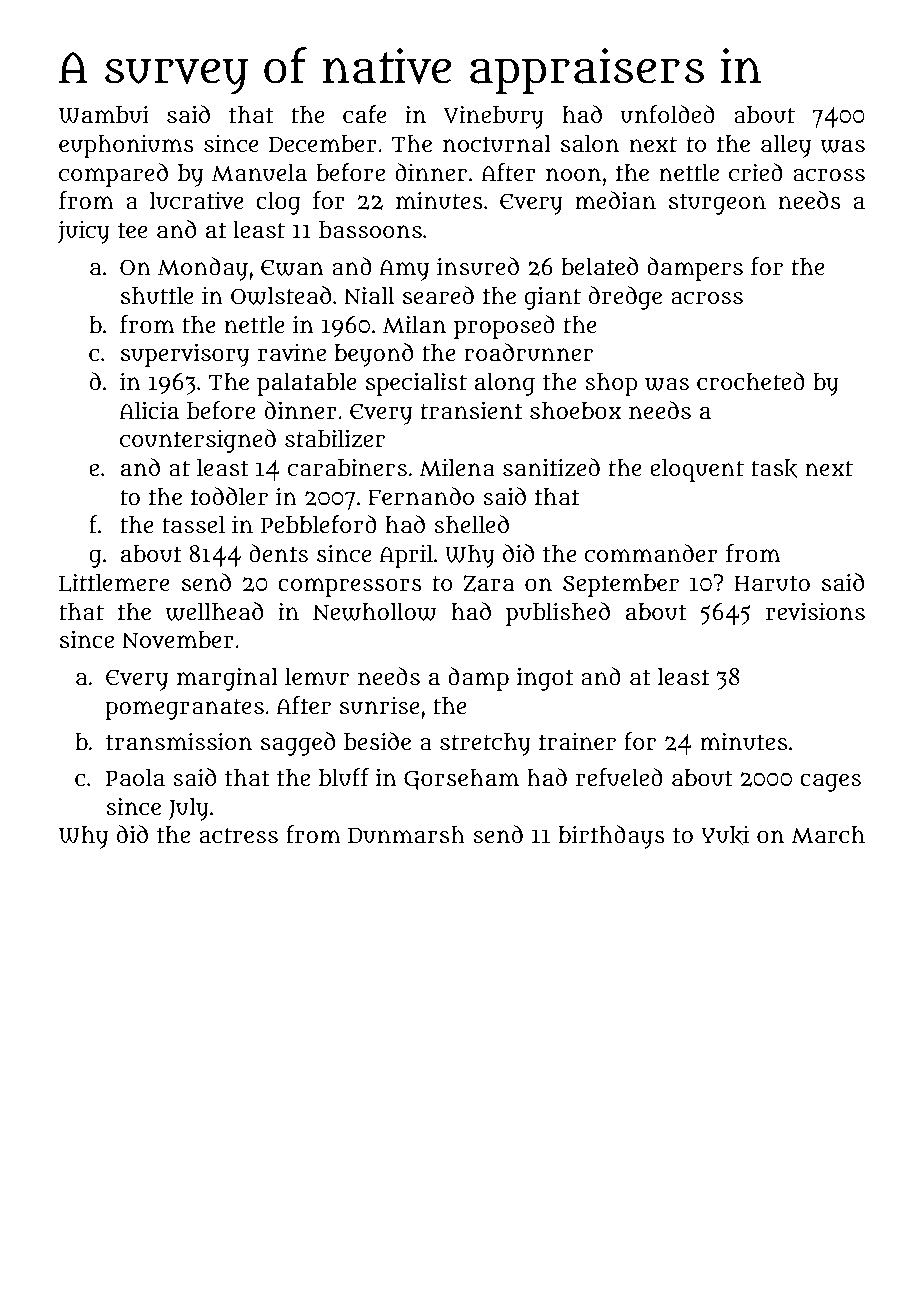 The width and height of the page is (924, 1308). Describe the element at coordinates (365, 114) in the page. I see `cafe` at that location.
